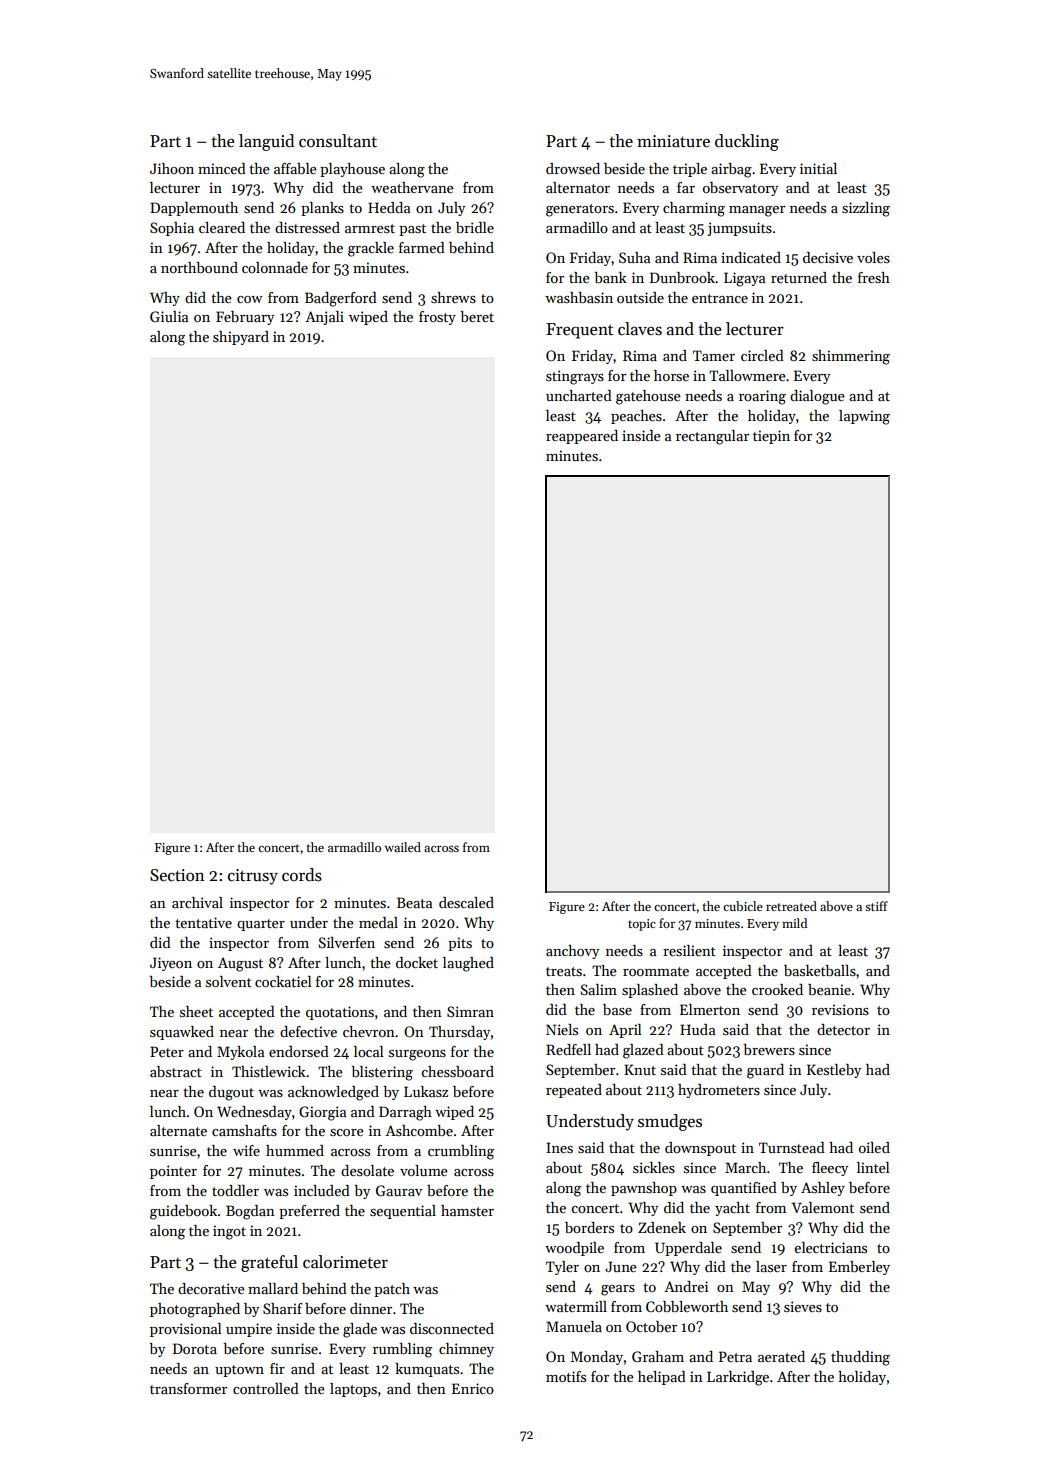 The height and width of the image is (1478, 1040). Describe the element at coordinates (475, 227) in the image. I see `bridle` at that location.
